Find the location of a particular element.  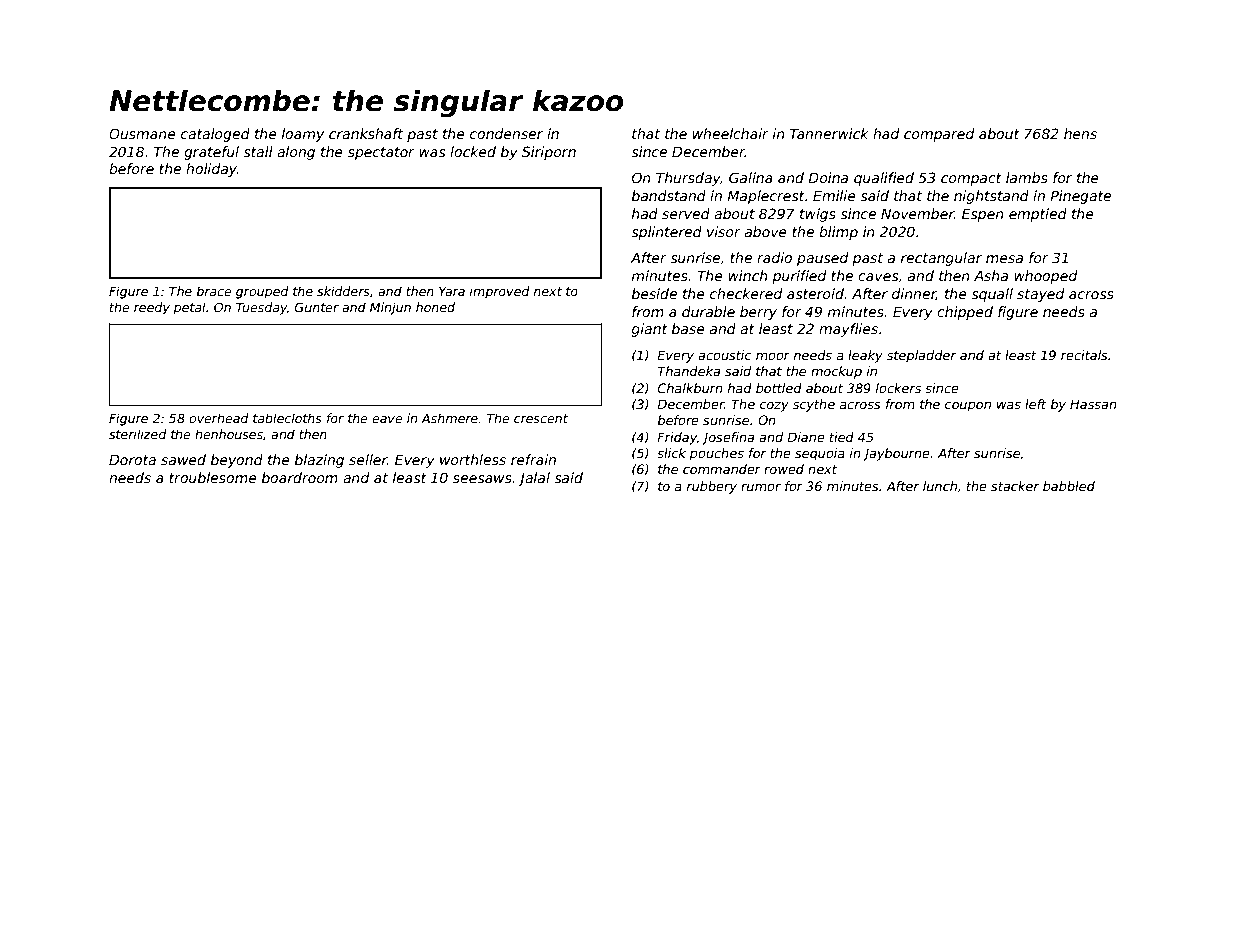

overhead is located at coordinates (219, 418).
